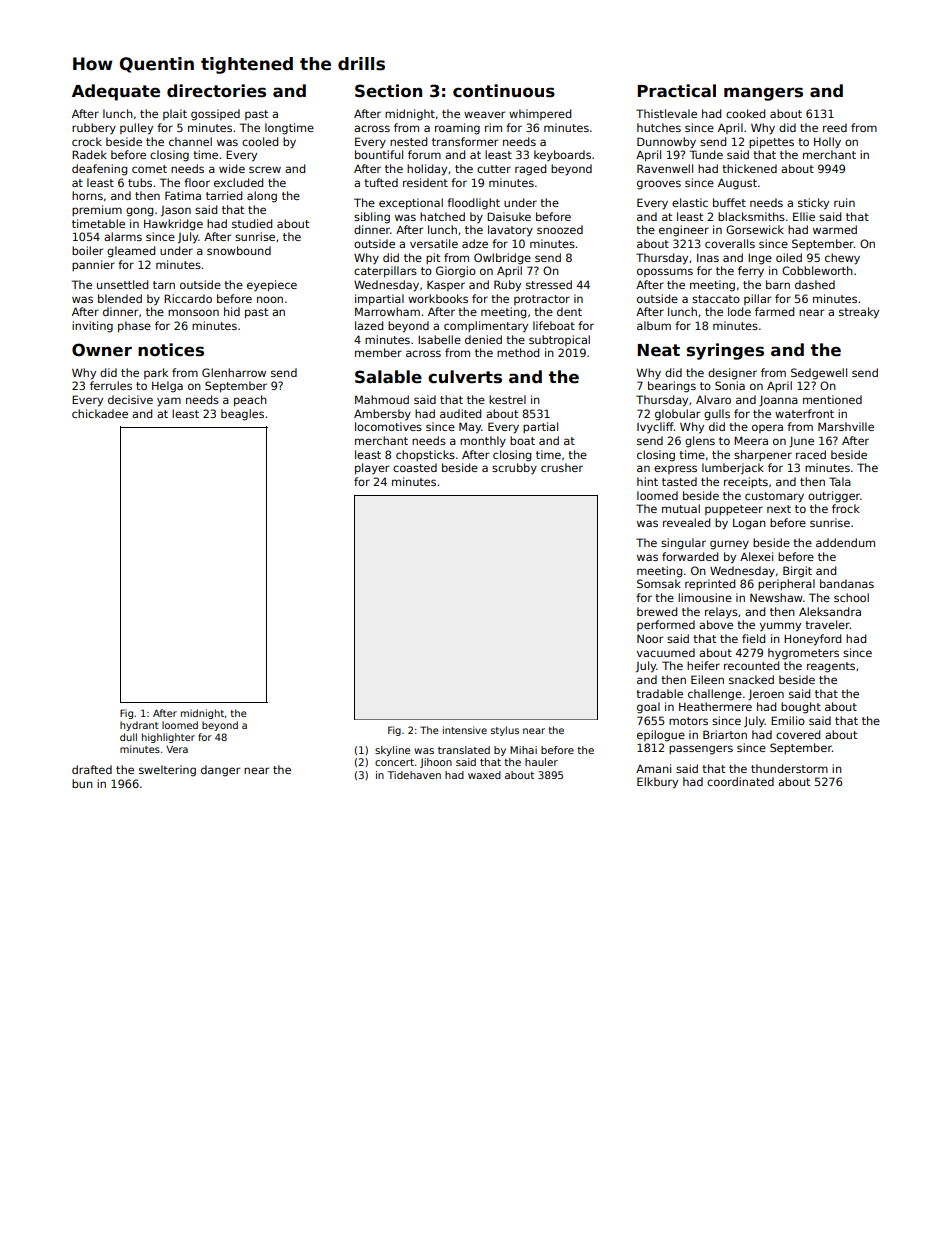 This image has width=952, height=1233. Describe the element at coordinates (139, 726) in the image. I see `hydrant` at that location.
